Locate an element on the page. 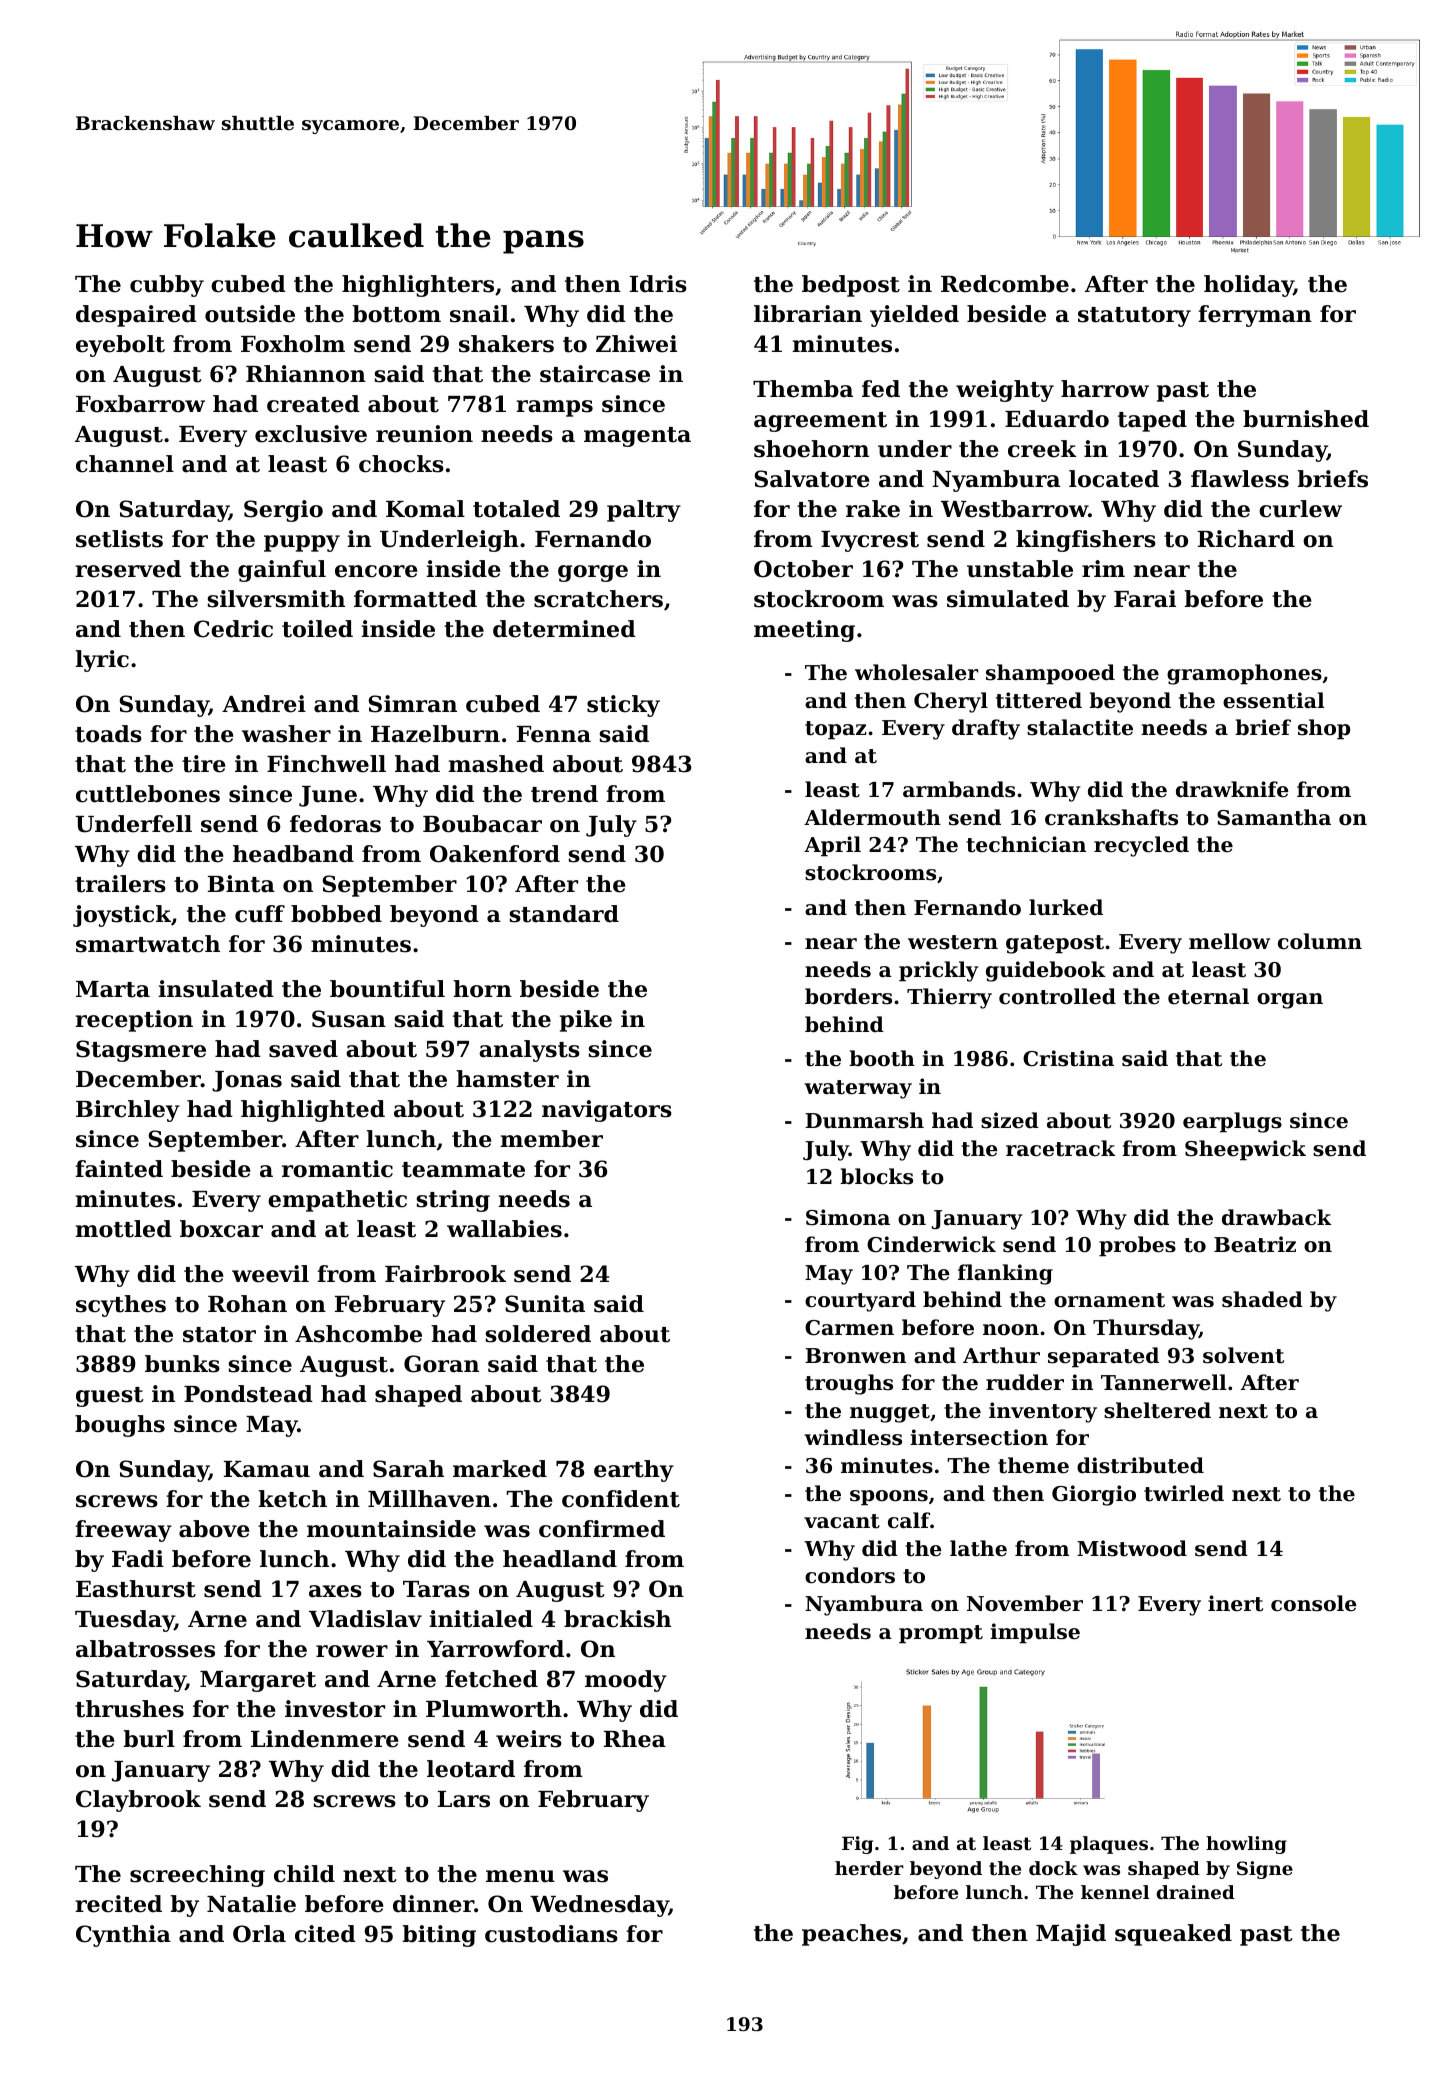 This page has width=1450, height=2100. cubby is located at coordinates (167, 286).
